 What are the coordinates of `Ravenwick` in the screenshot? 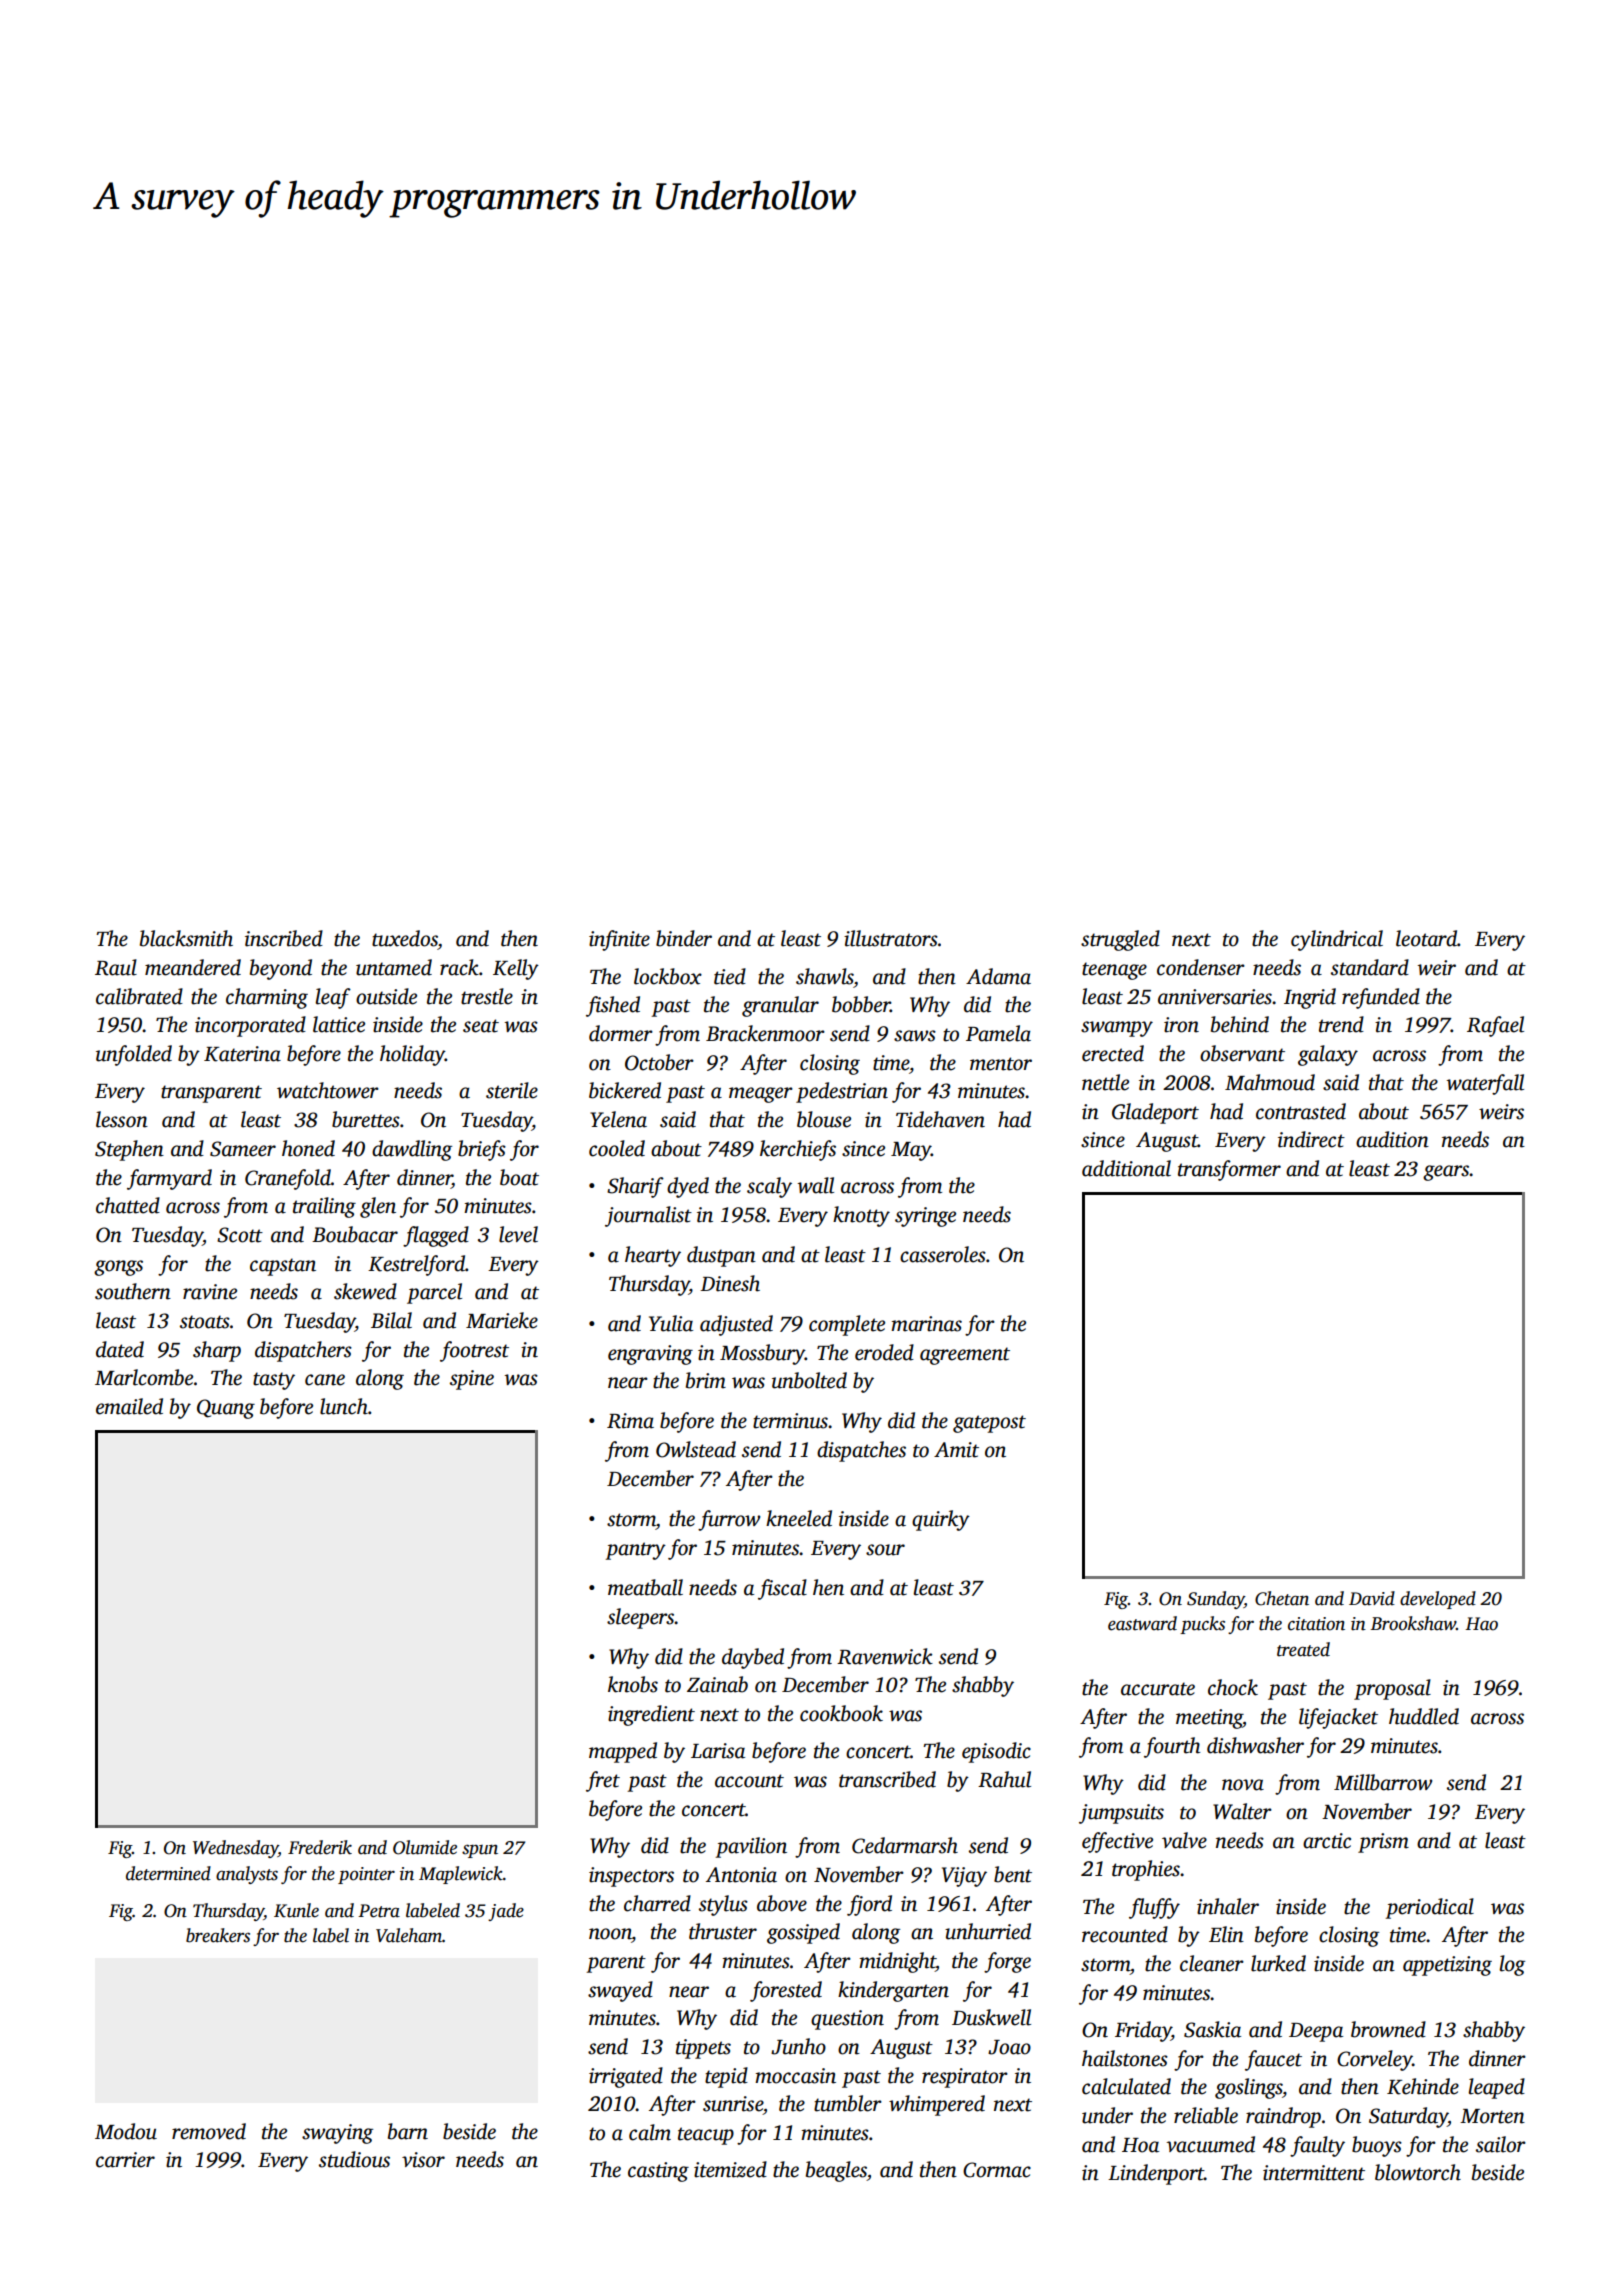 It's located at (885, 1656).
